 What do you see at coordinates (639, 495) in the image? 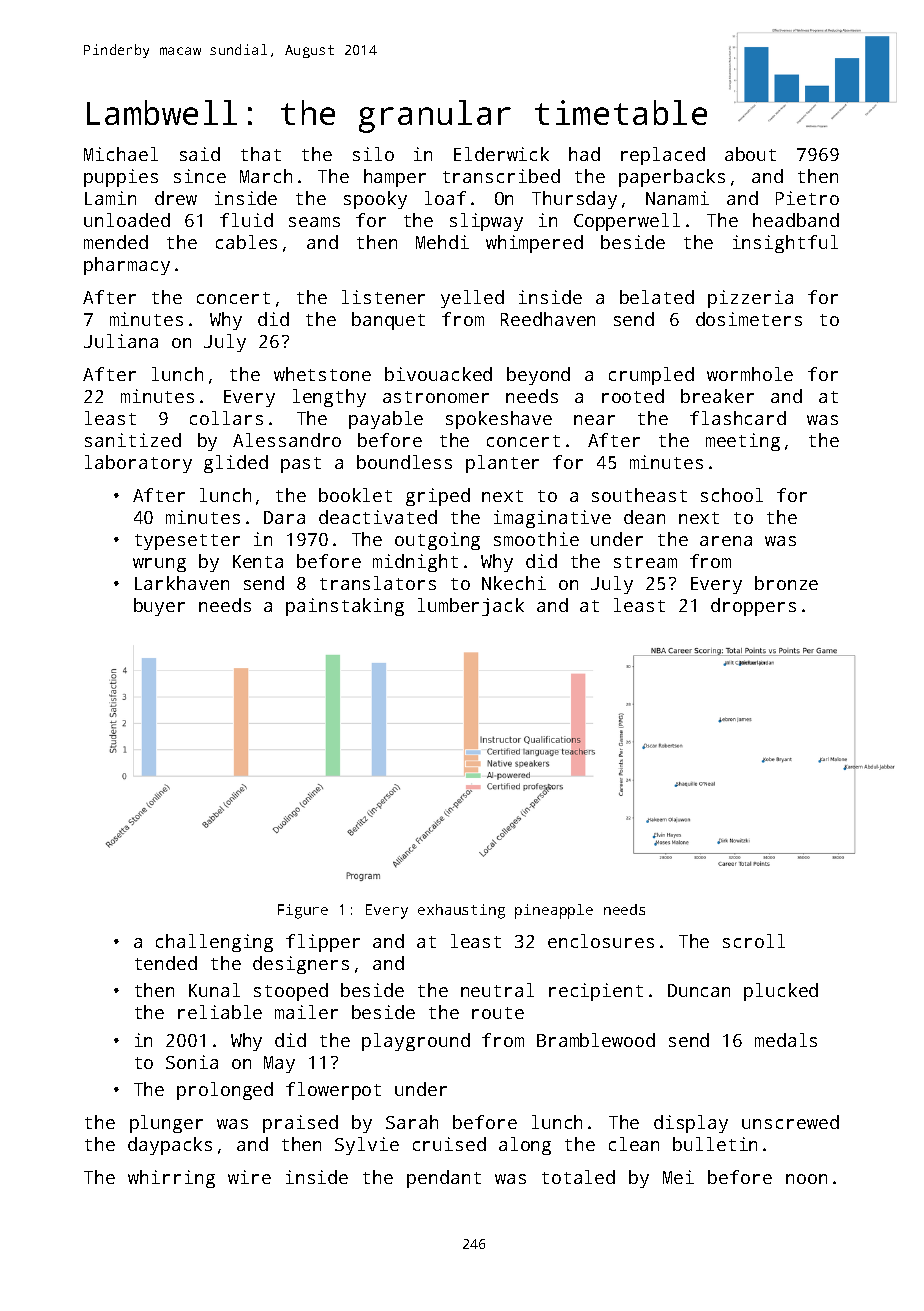
I see `southeast` at bounding box center [639, 495].
